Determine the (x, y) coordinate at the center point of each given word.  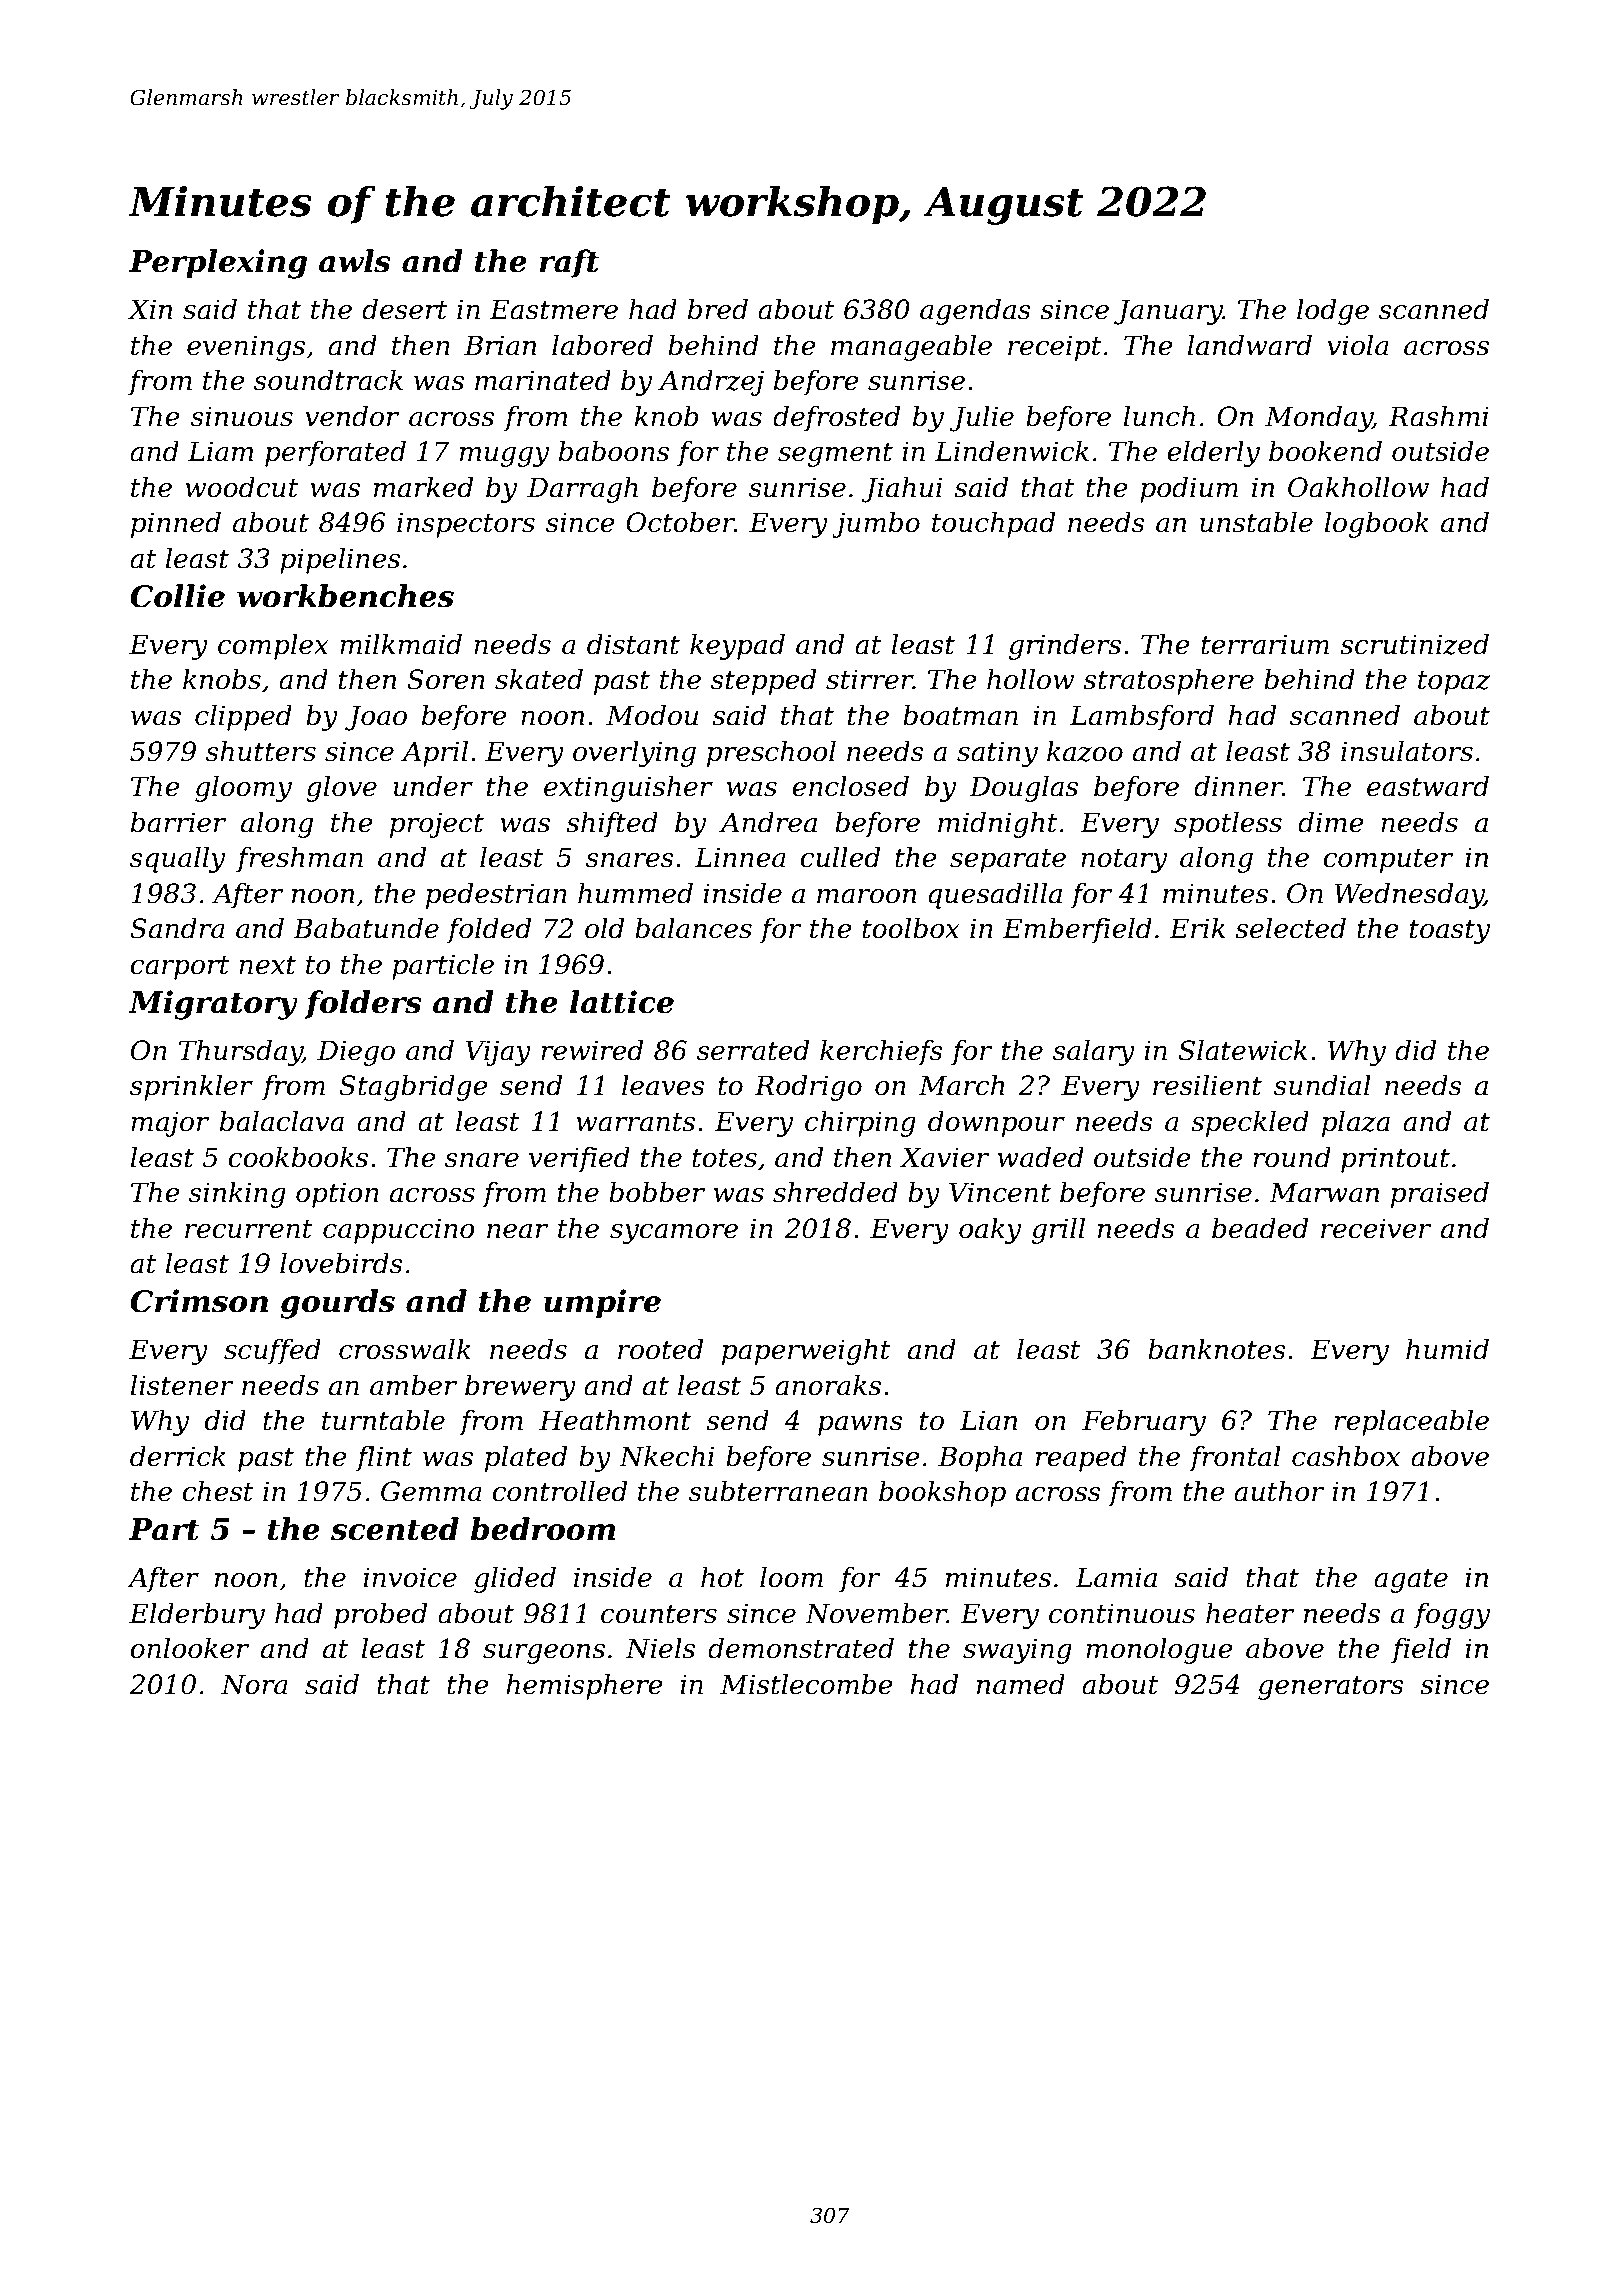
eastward (1428, 786)
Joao (376, 718)
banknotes (1217, 1349)
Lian (988, 1420)
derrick (178, 1456)
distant (633, 644)
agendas (975, 312)
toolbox (910, 928)
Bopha (980, 1459)
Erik (1197, 928)
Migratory (213, 1005)
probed (380, 1616)
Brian (500, 345)
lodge (1333, 312)
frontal (1235, 1459)
